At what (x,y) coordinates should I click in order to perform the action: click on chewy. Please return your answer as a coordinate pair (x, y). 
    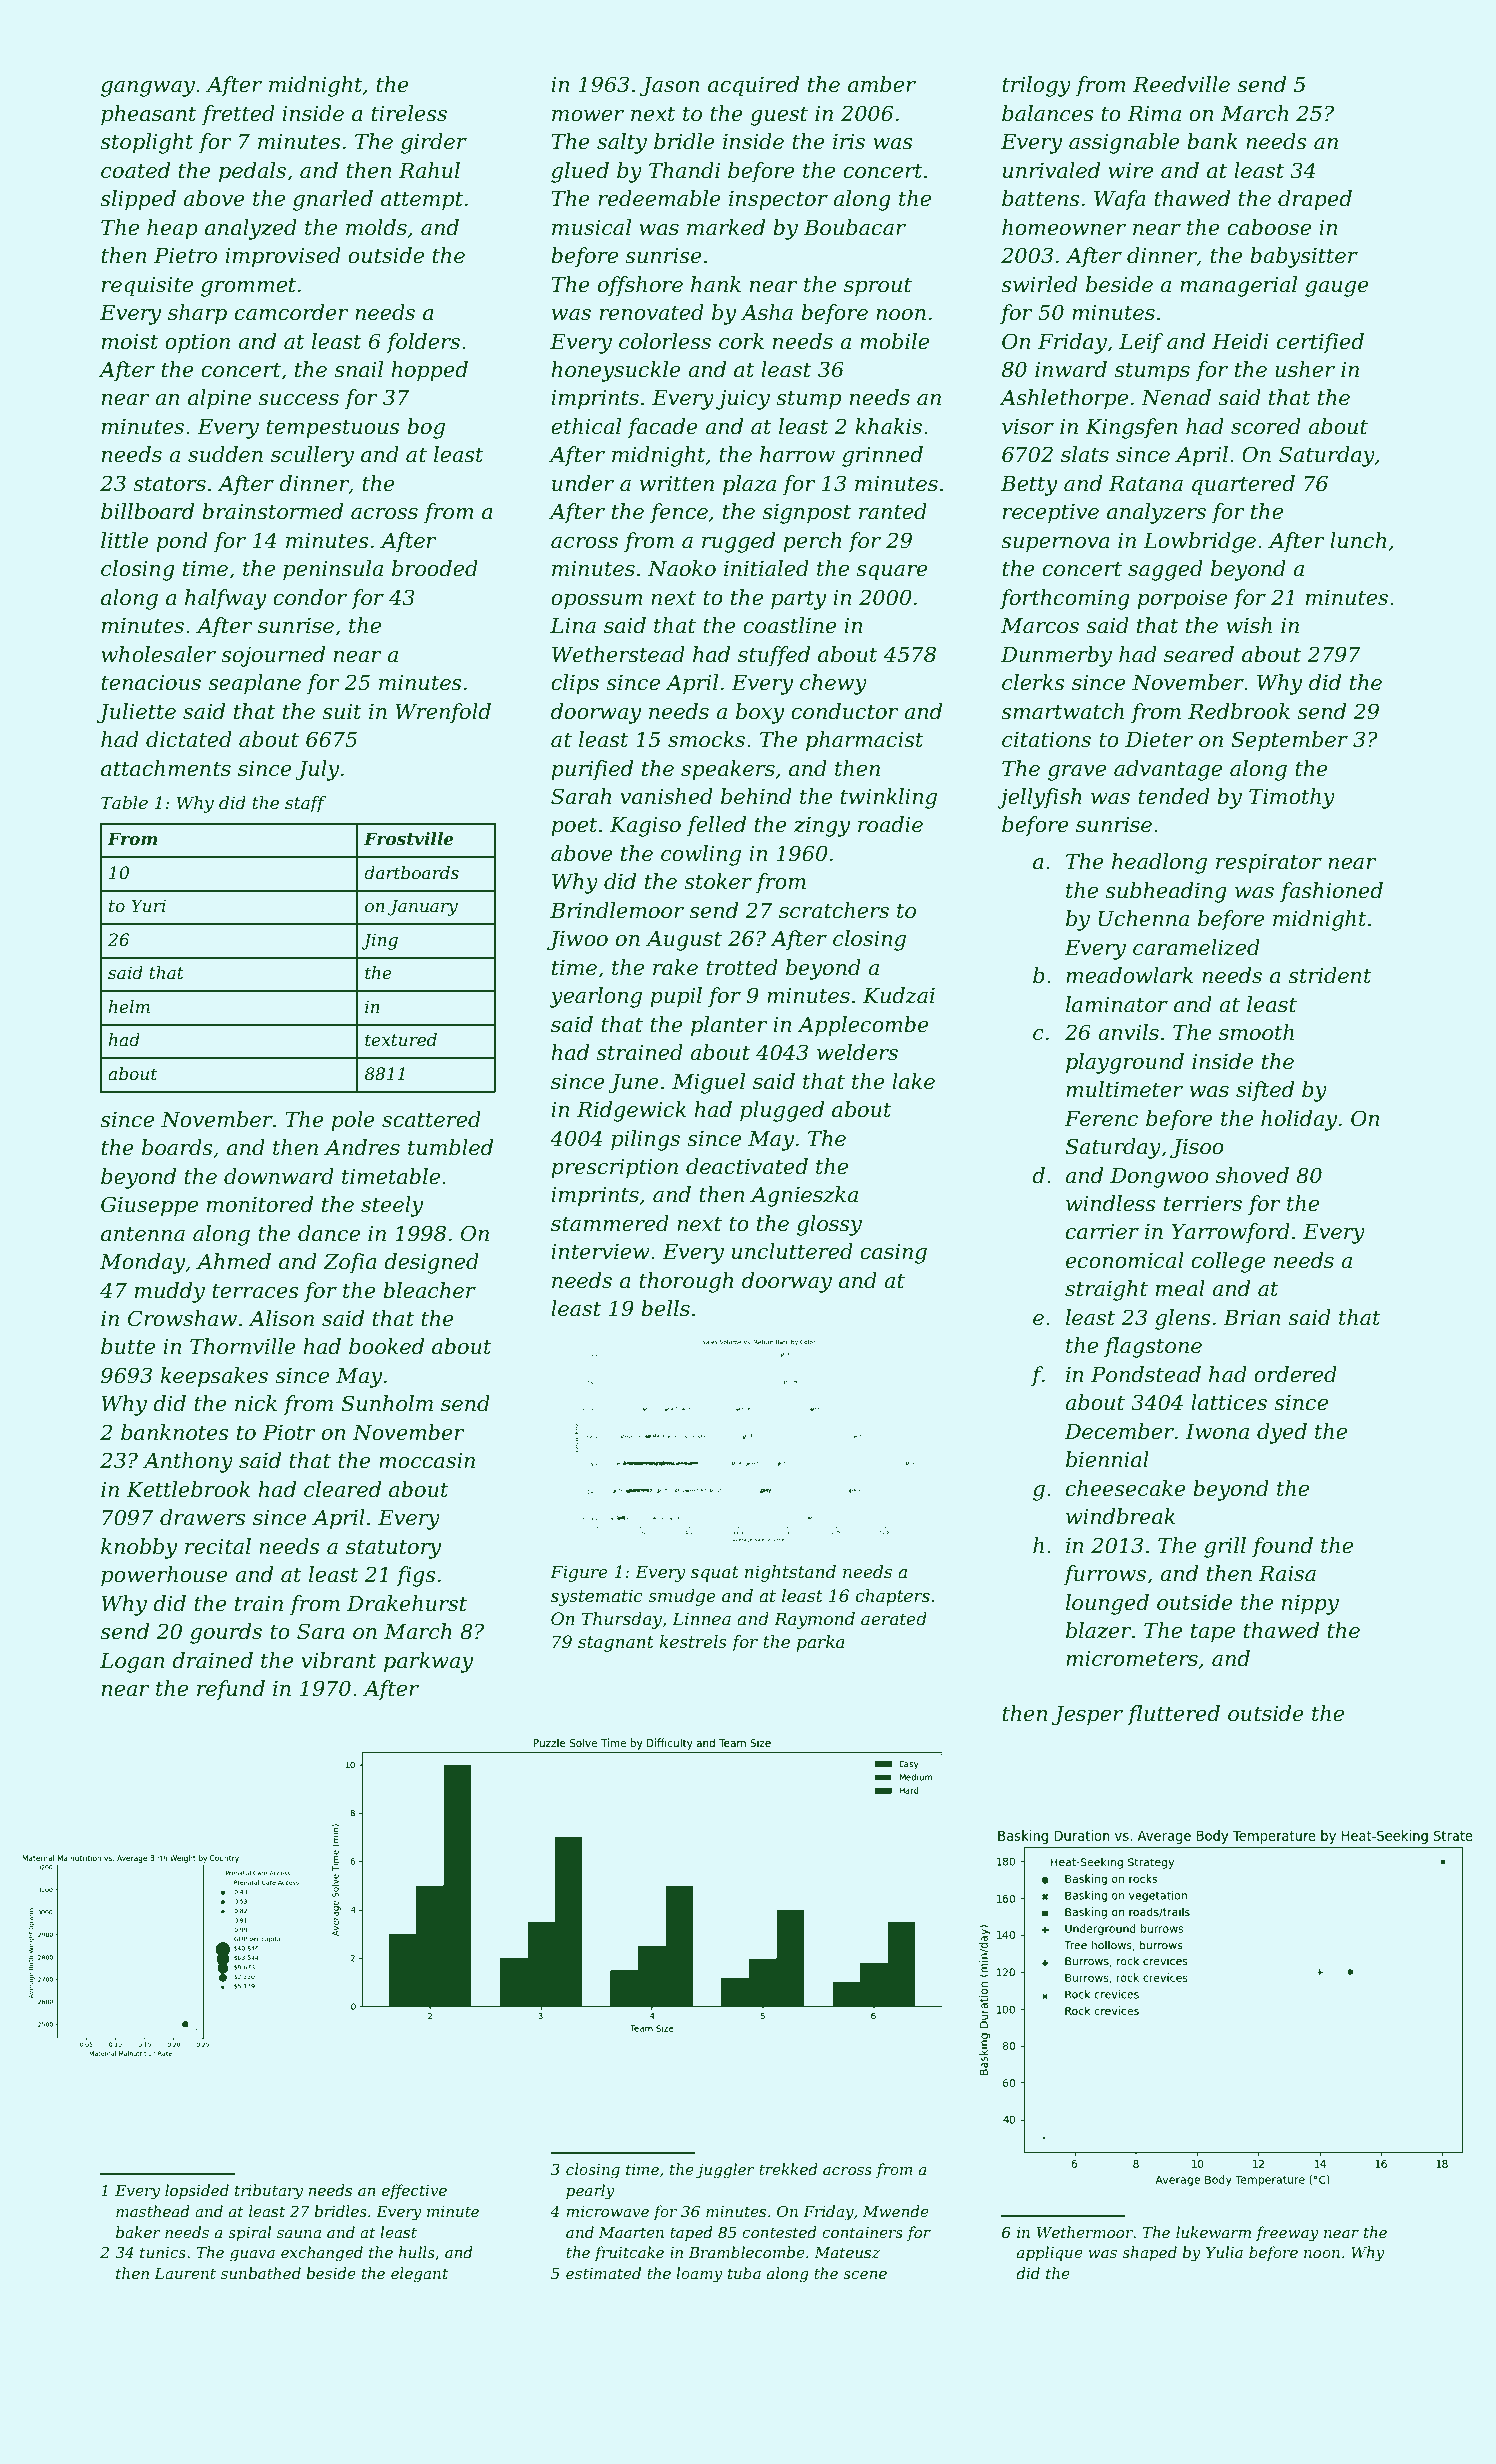
    Looking at the image, I should click on (833, 684).
